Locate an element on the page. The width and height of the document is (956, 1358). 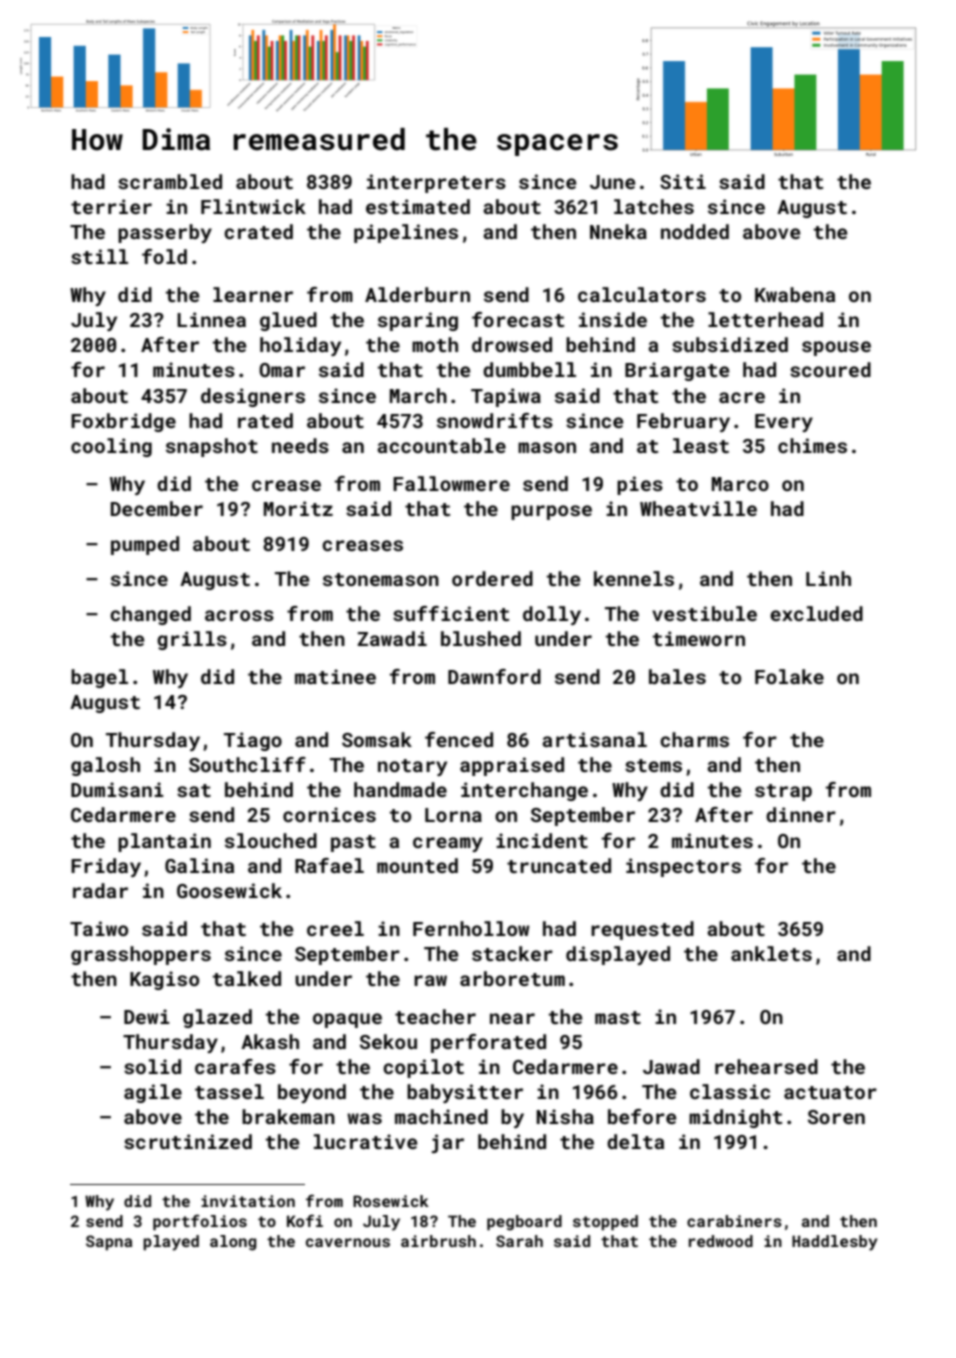
strap is located at coordinates (783, 792).
